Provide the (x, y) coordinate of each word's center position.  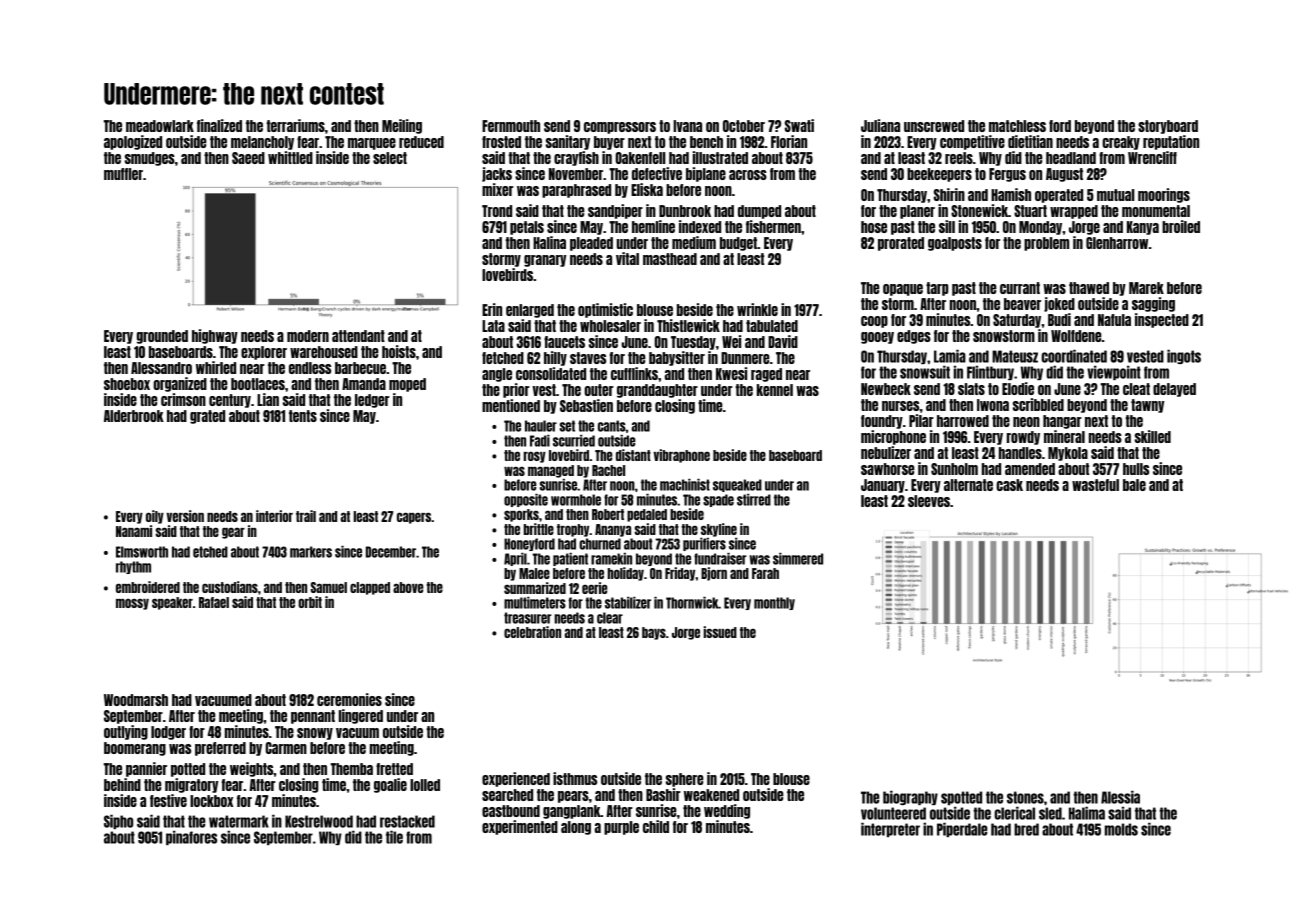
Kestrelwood (319, 821)
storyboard (1168, 127)
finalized (219, 125)
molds (1121, 829)
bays (654, 633)
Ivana (687, 126)
